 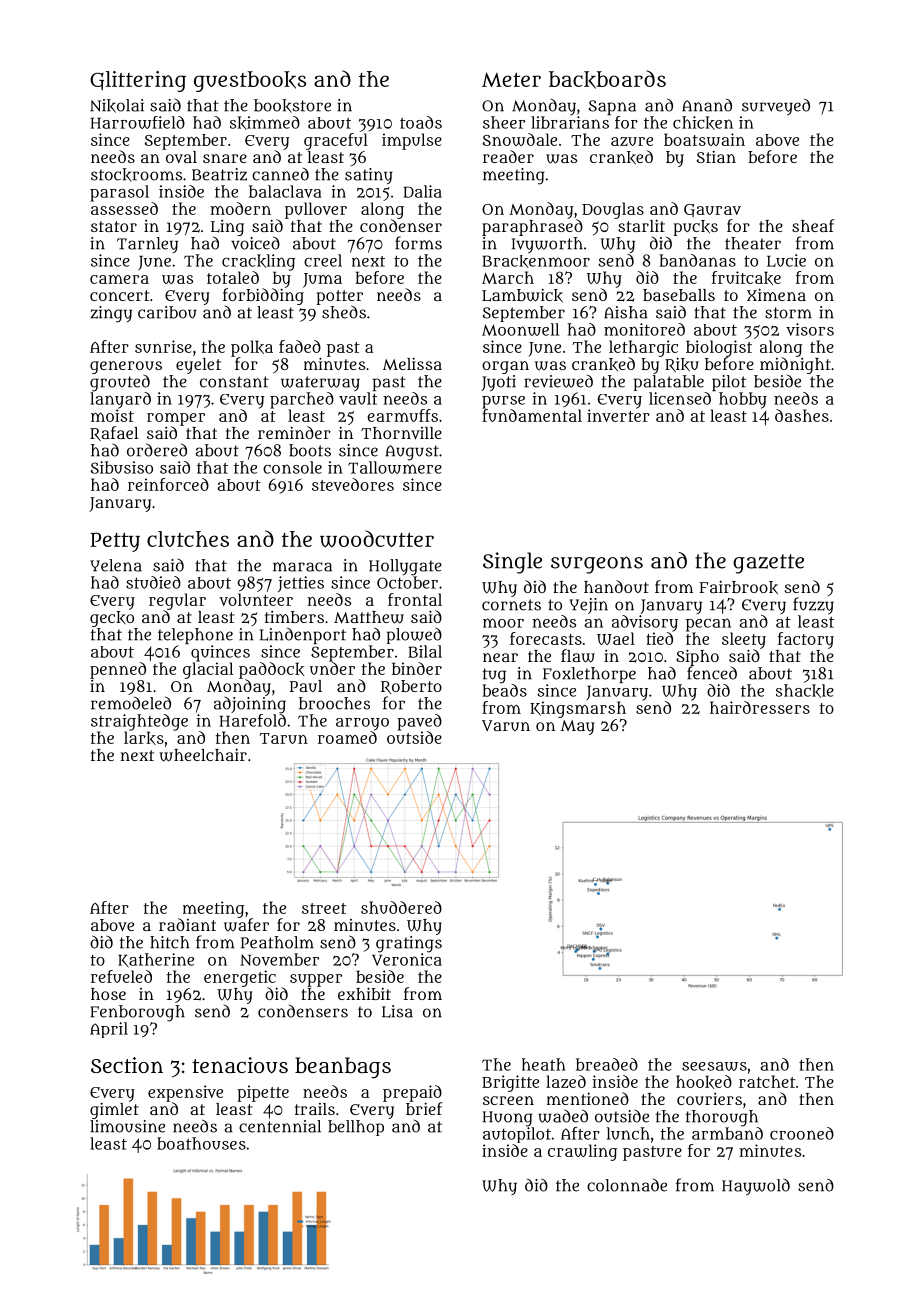 What do you see at coordinates (739, 587) in the document?
I see `Fairbrook` at bounding box center [739, 587].
